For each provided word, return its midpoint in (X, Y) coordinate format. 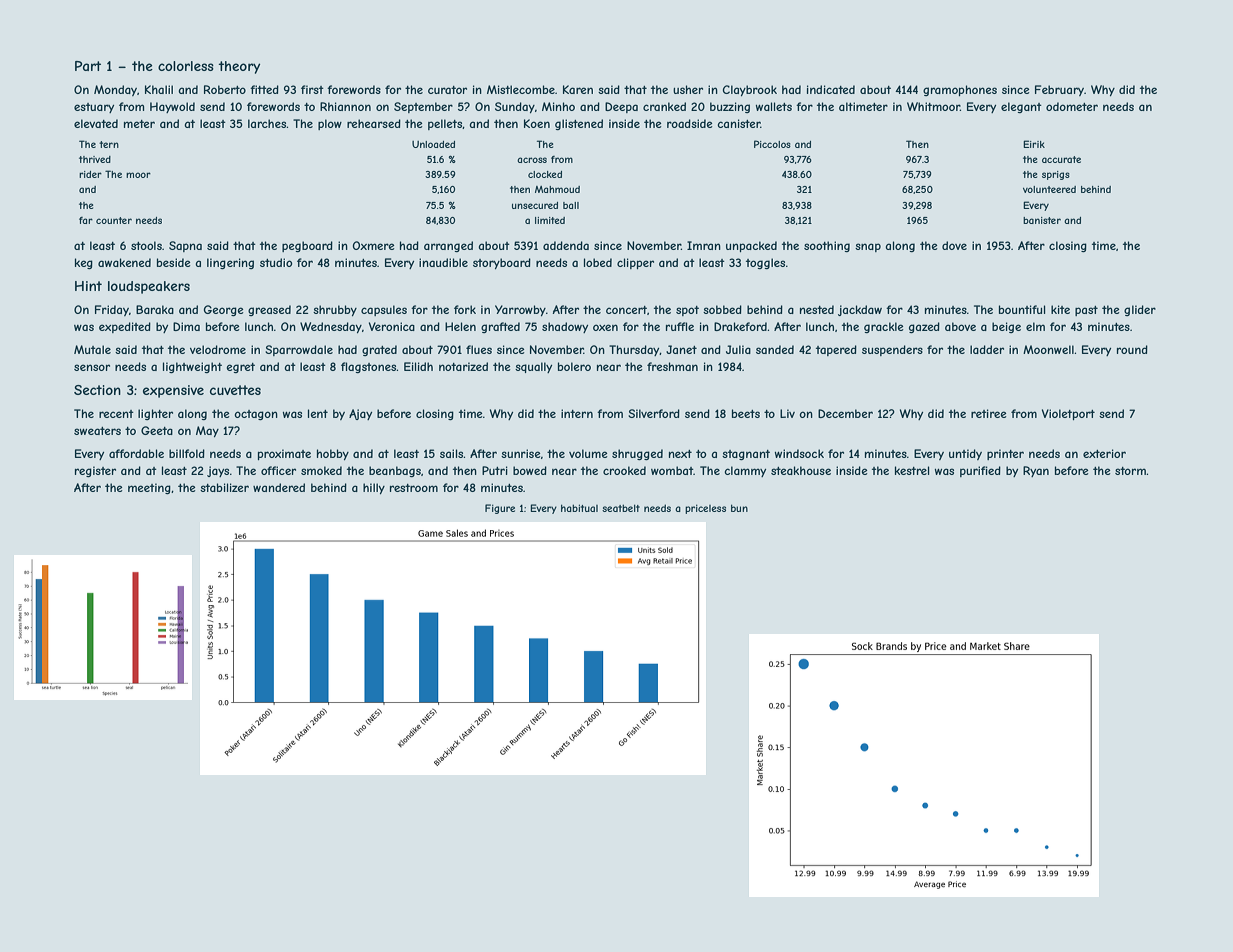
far (86, 220)
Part (88, 66)
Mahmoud (557, 189)
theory (239, 67)
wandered (279, 487)
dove (954, 245)
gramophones (960, 90)
